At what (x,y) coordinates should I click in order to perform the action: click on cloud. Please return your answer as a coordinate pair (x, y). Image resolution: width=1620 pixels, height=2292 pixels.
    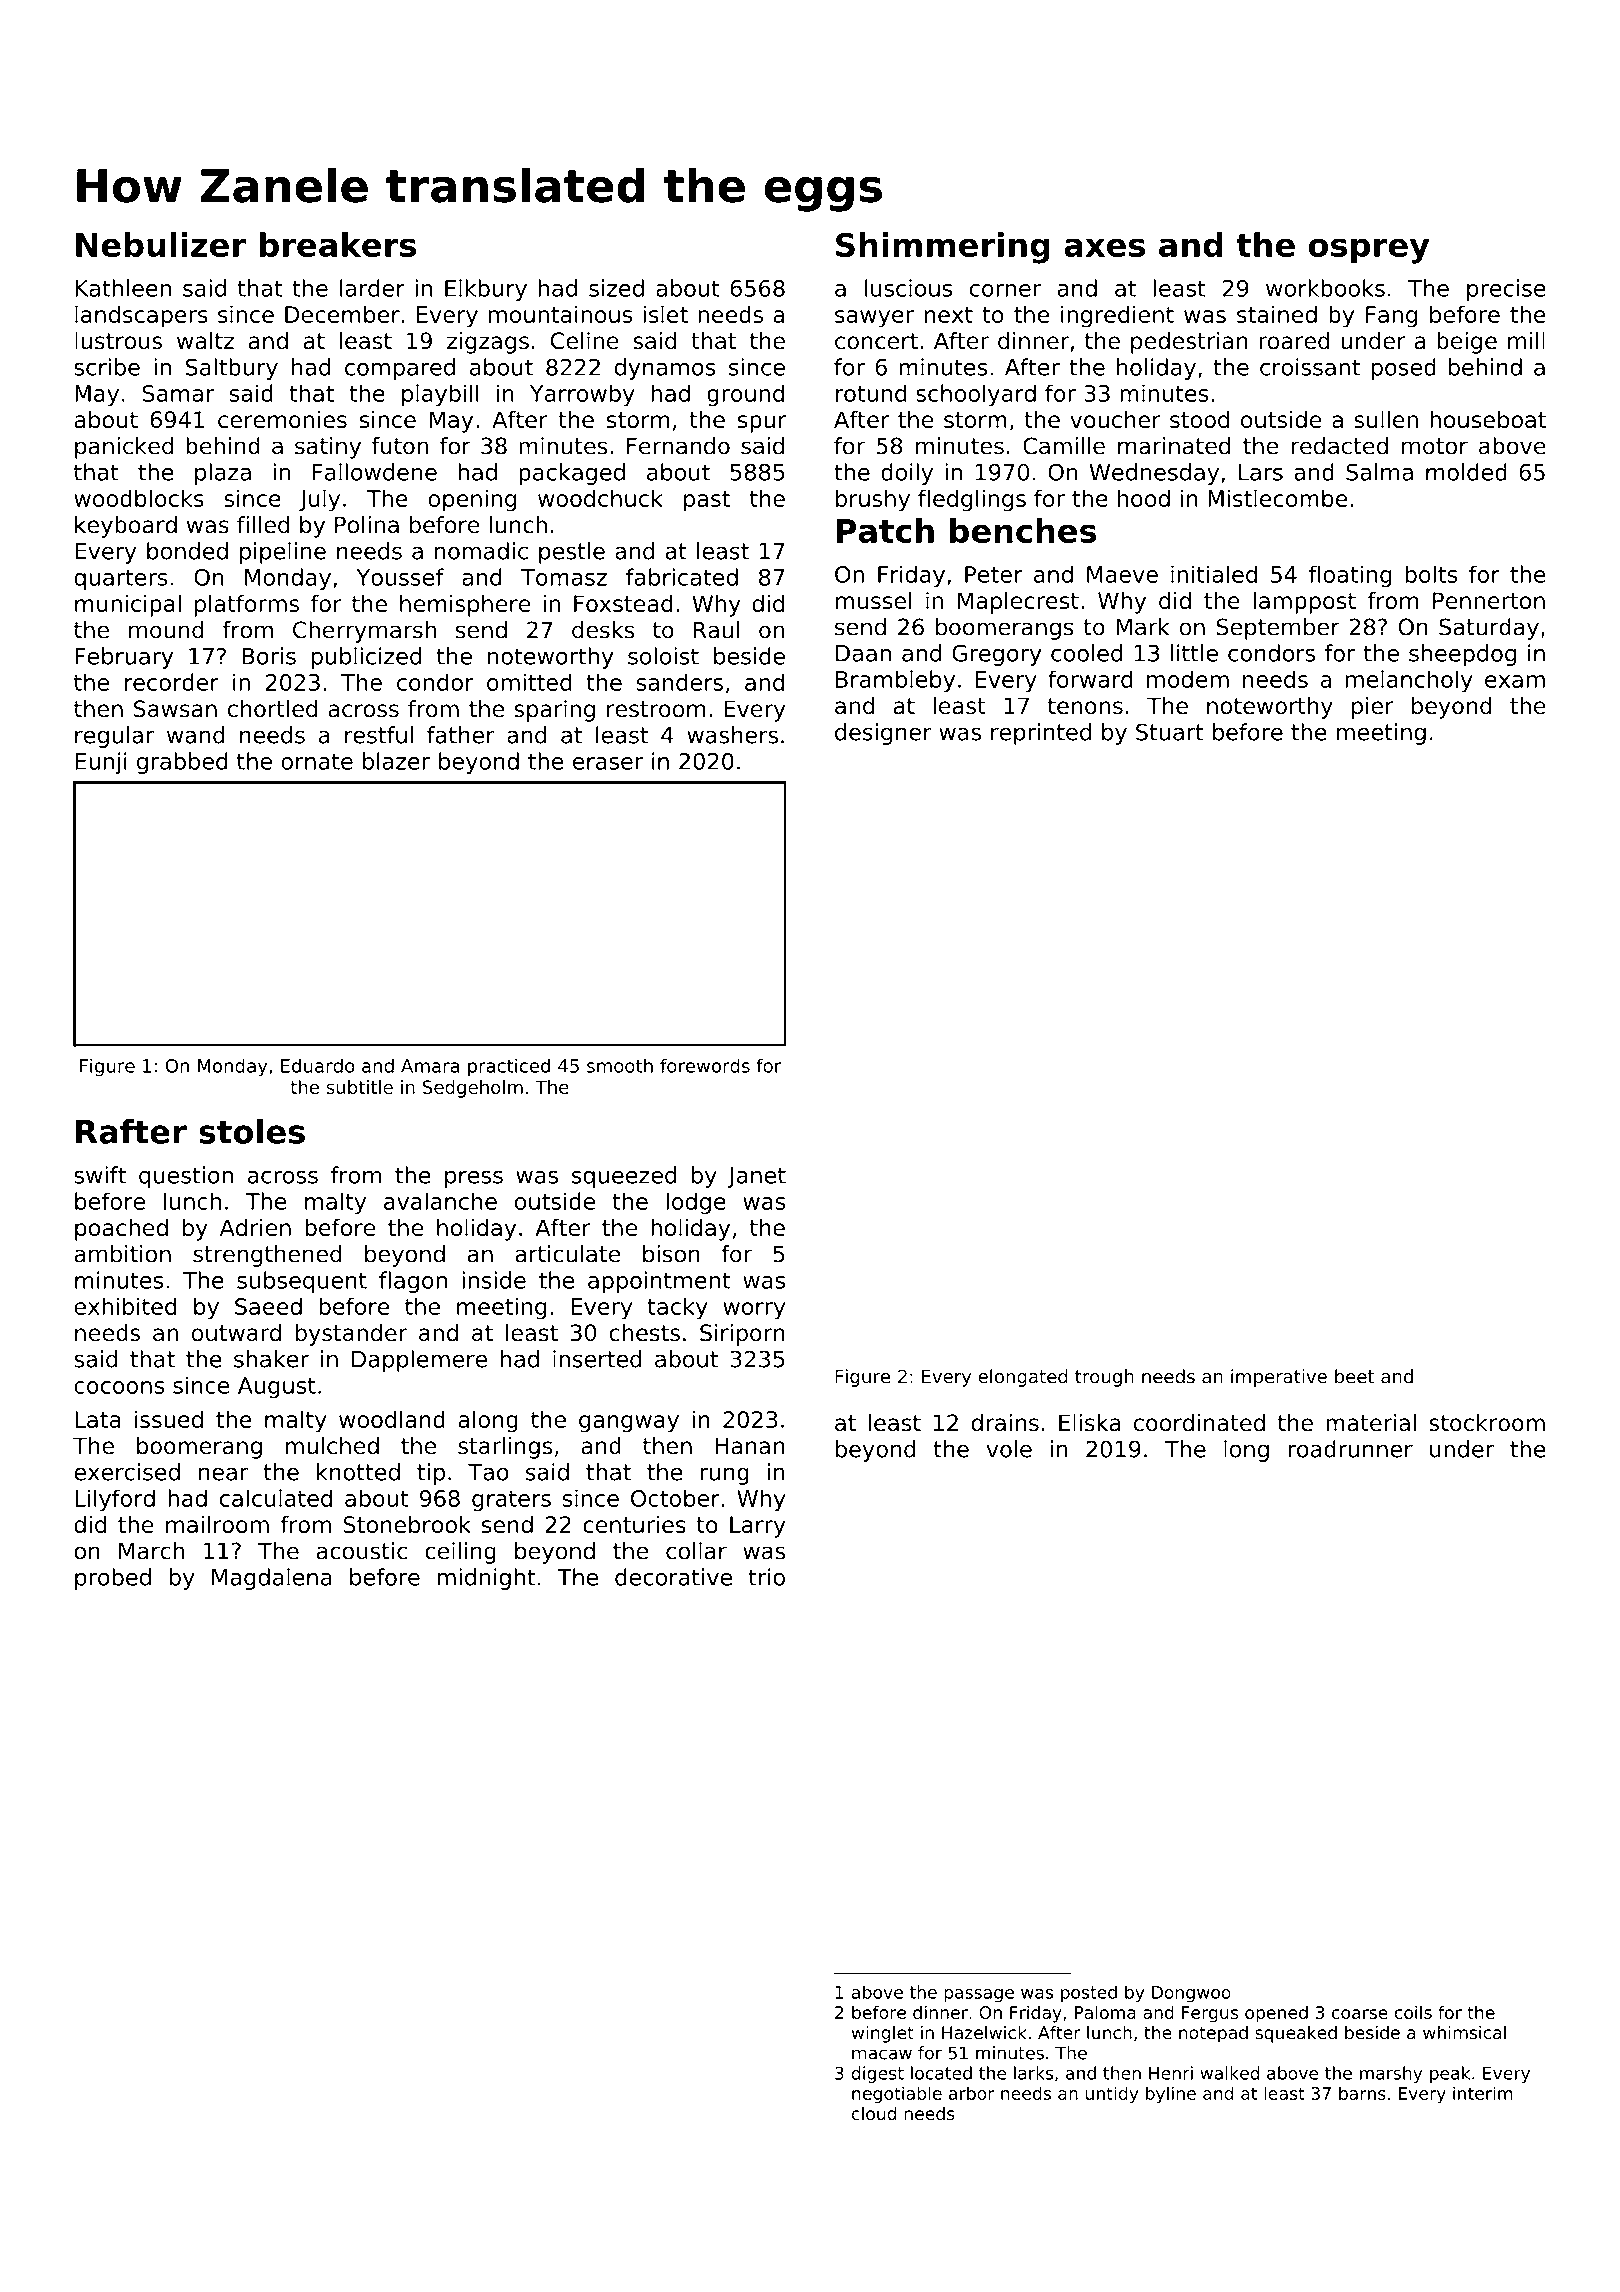
    Looking at the image, I should click on (874, 2114).
